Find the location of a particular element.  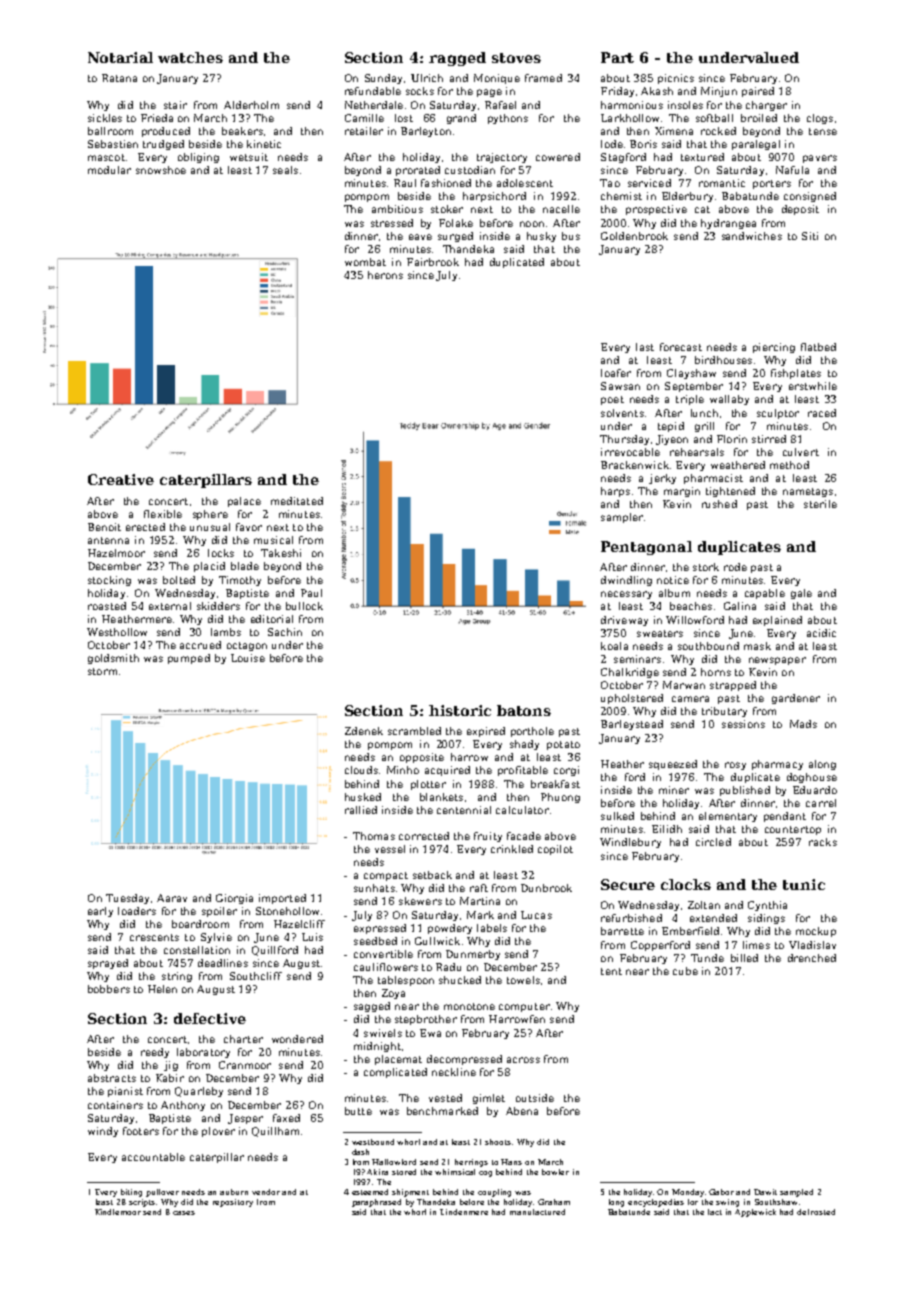

solvents is located at coordinates (622, 413).
